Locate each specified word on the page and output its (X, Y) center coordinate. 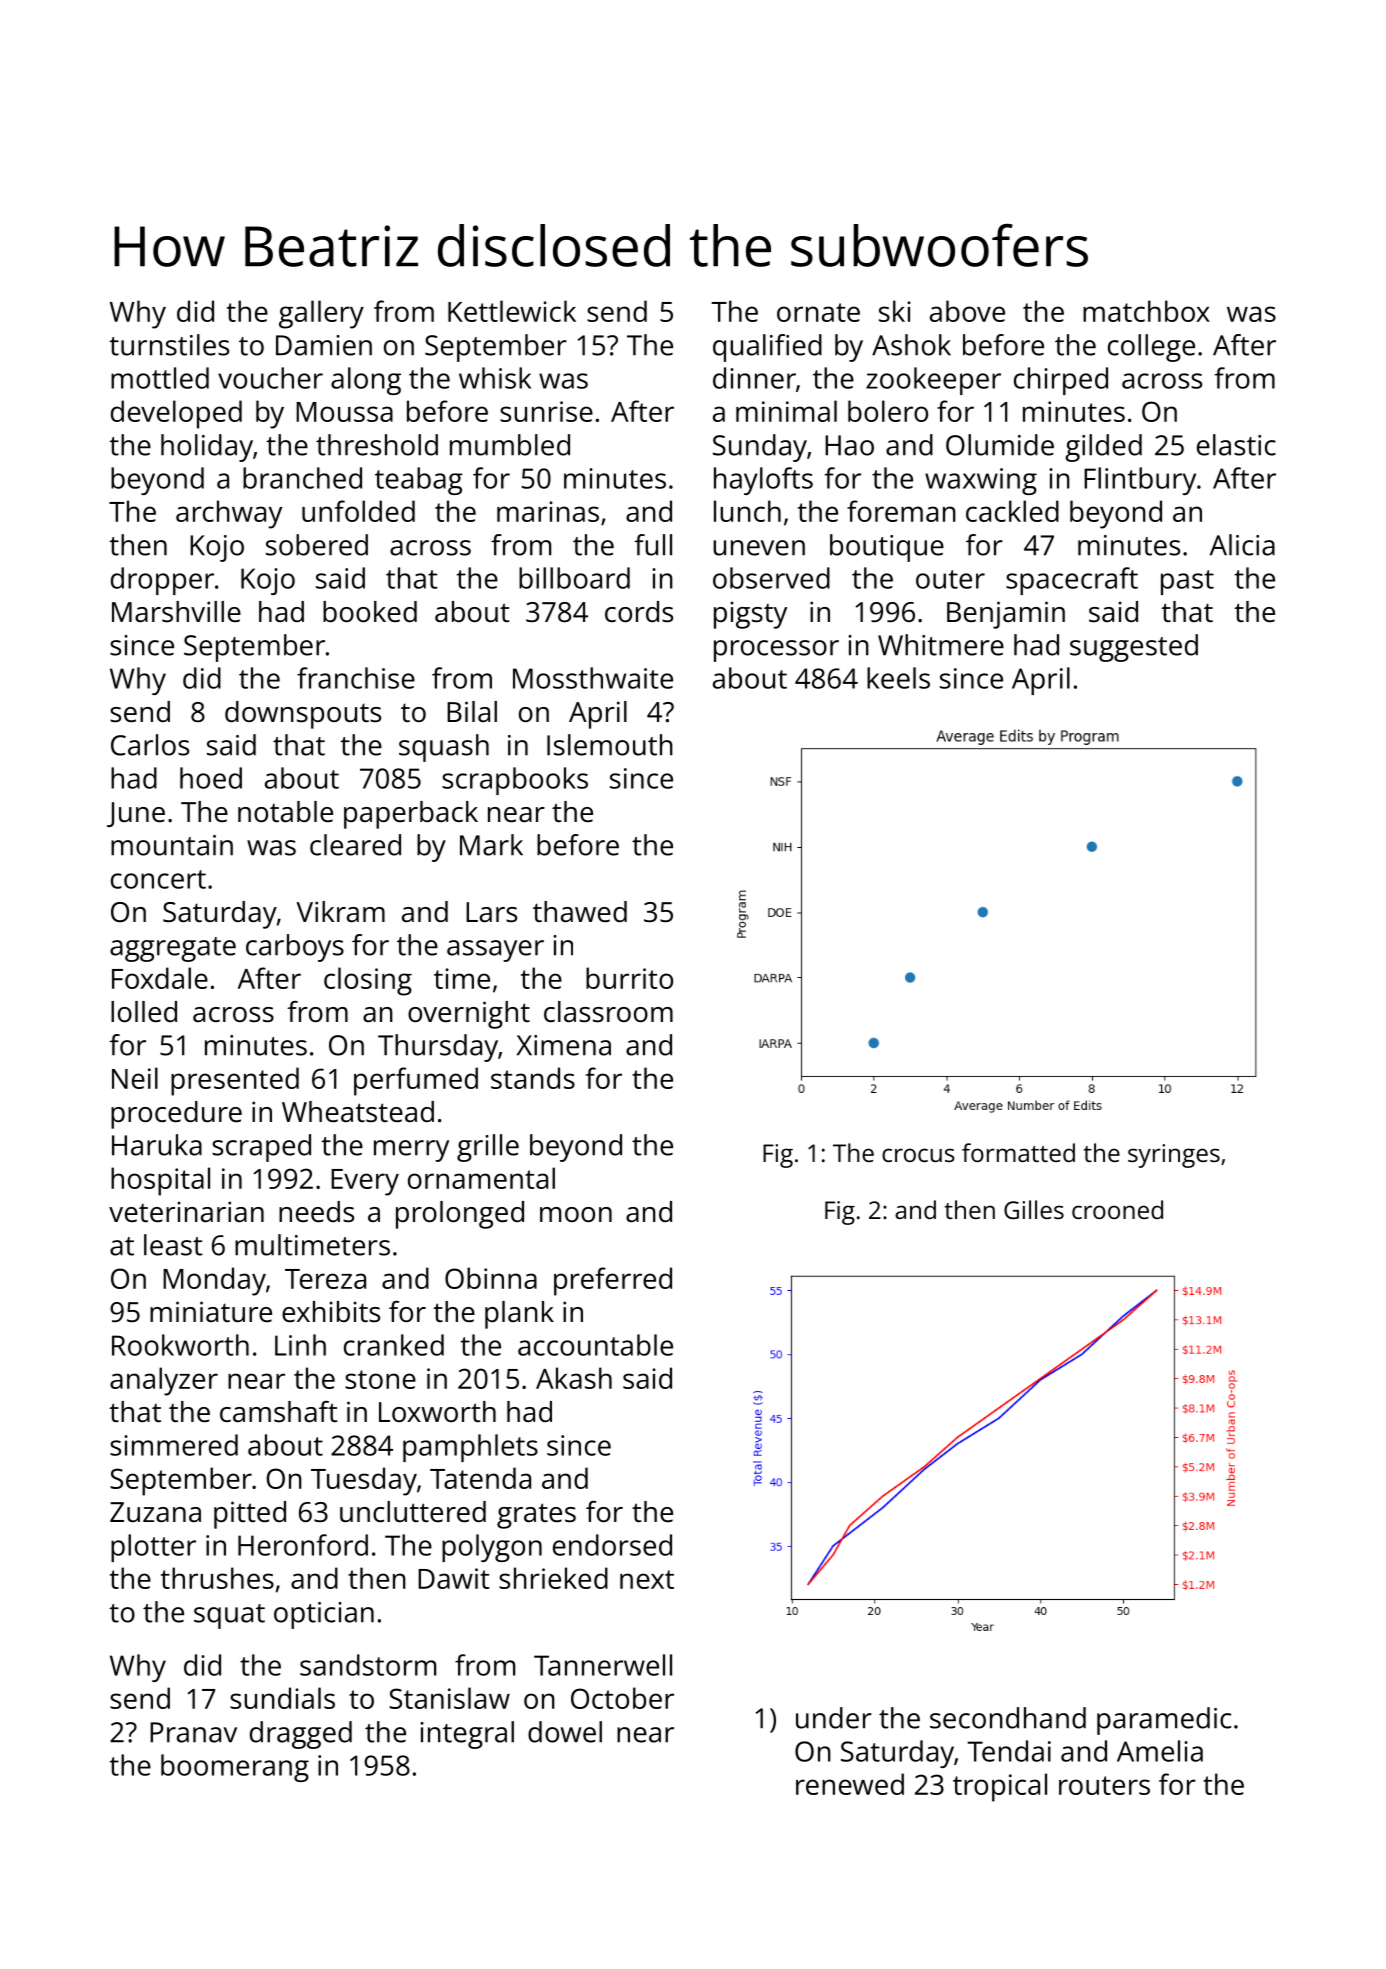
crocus (918, 1155)
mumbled (510, 445)
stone (380, 1379)
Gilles (1034, 1209)
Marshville (176, 611)
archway (229, 514)
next (647, 1579)
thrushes (217, 1578)
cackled (1012, 511)
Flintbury (1140, 481)
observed (771, 578)
